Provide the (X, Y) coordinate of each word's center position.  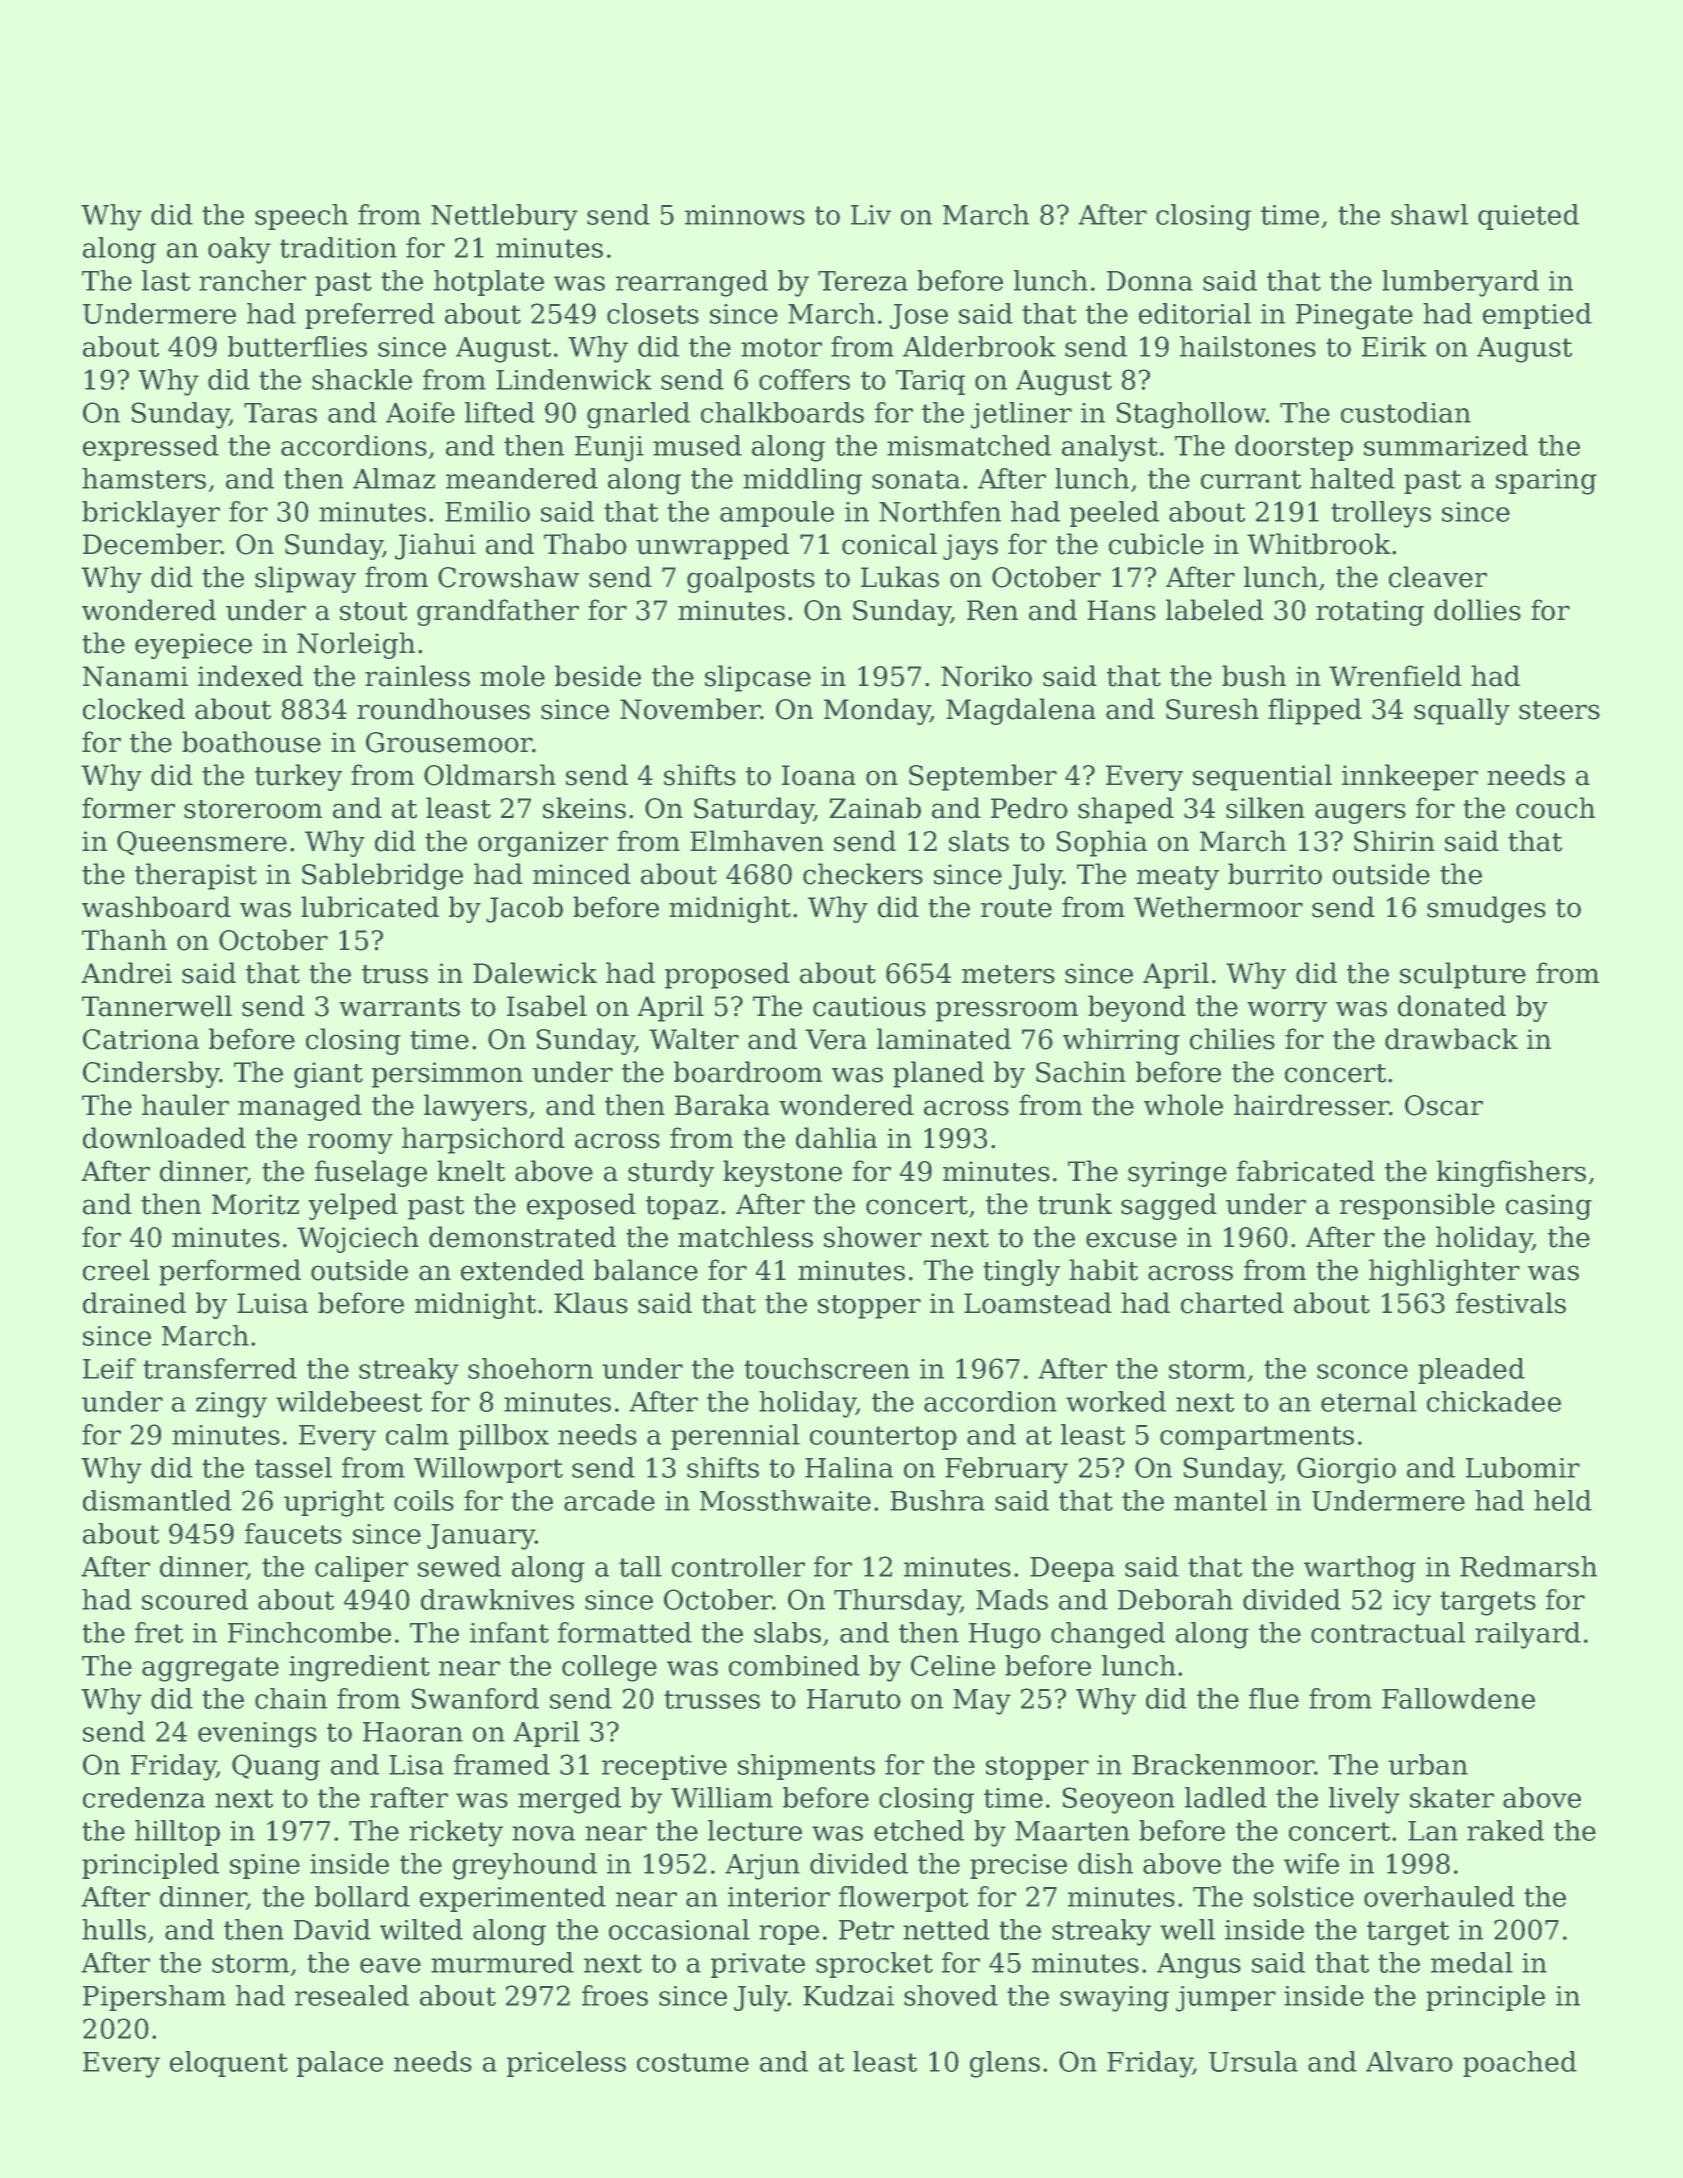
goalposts (751, 579)
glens (1005, 2064)
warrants (399, 1007)
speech (301, 217)
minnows (745, 215)
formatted (625, 1632)
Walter (694, 1039)
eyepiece (193, 646)
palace (340, 2064)
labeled (1215, 610)
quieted (1528, 217)
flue (1274, 1698)
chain (291, 1698)
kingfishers (1511, 1173)
